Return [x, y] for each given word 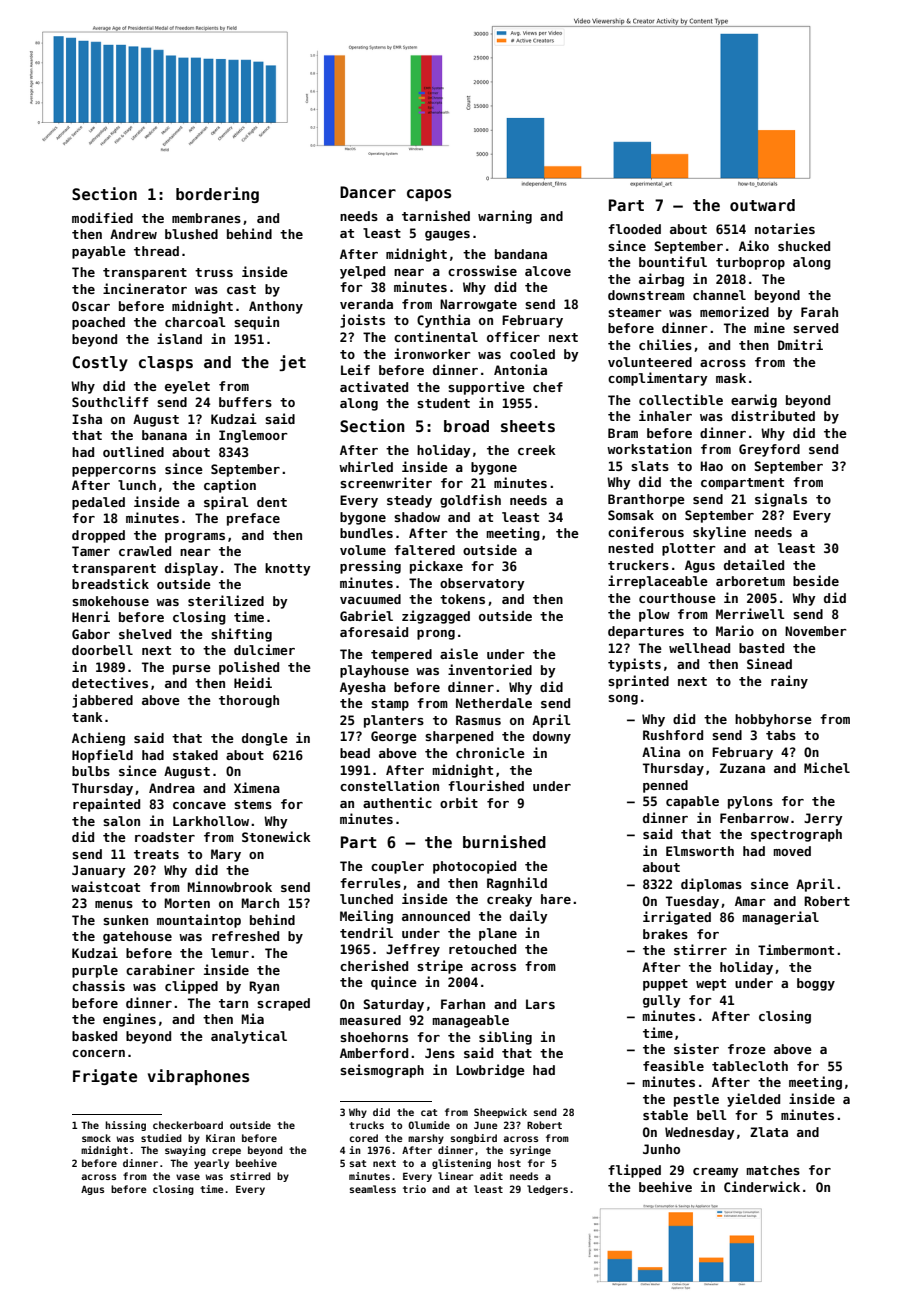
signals [781, 500]
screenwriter [386, 482]
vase [188, 1177]
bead [355, 753]
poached [98, 323]
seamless [373, 1189]
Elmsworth [700, 851]
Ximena [257, 787]
